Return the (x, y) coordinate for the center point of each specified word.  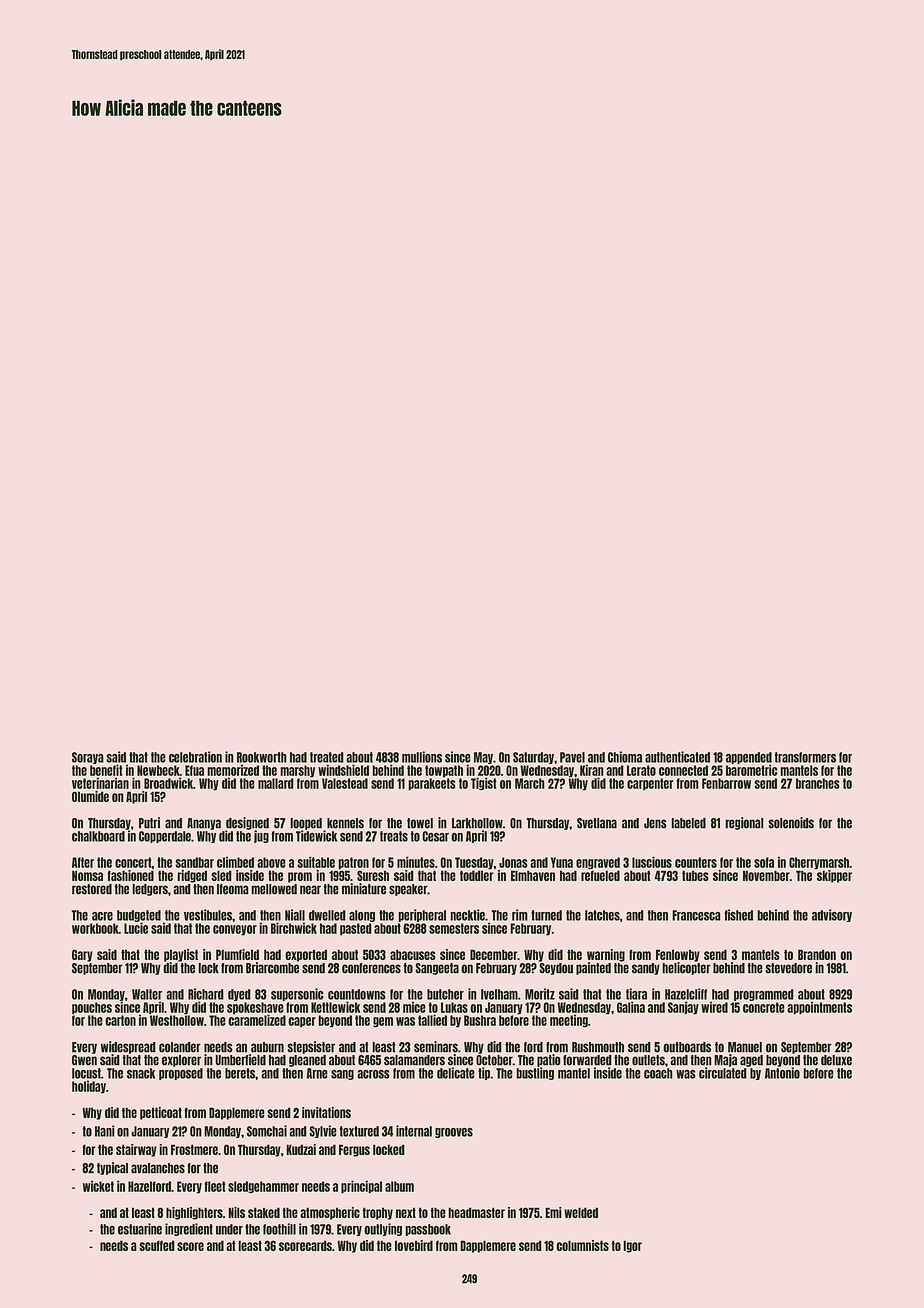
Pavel (572, 757)
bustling (535, 1073)
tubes (695, 875)
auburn (267, 1047)
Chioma (625, 757)
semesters (454, 928)
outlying (383, 1229)
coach (658, 1073)
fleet (215, 1186)
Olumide (90, 796)
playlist (181, 955)
